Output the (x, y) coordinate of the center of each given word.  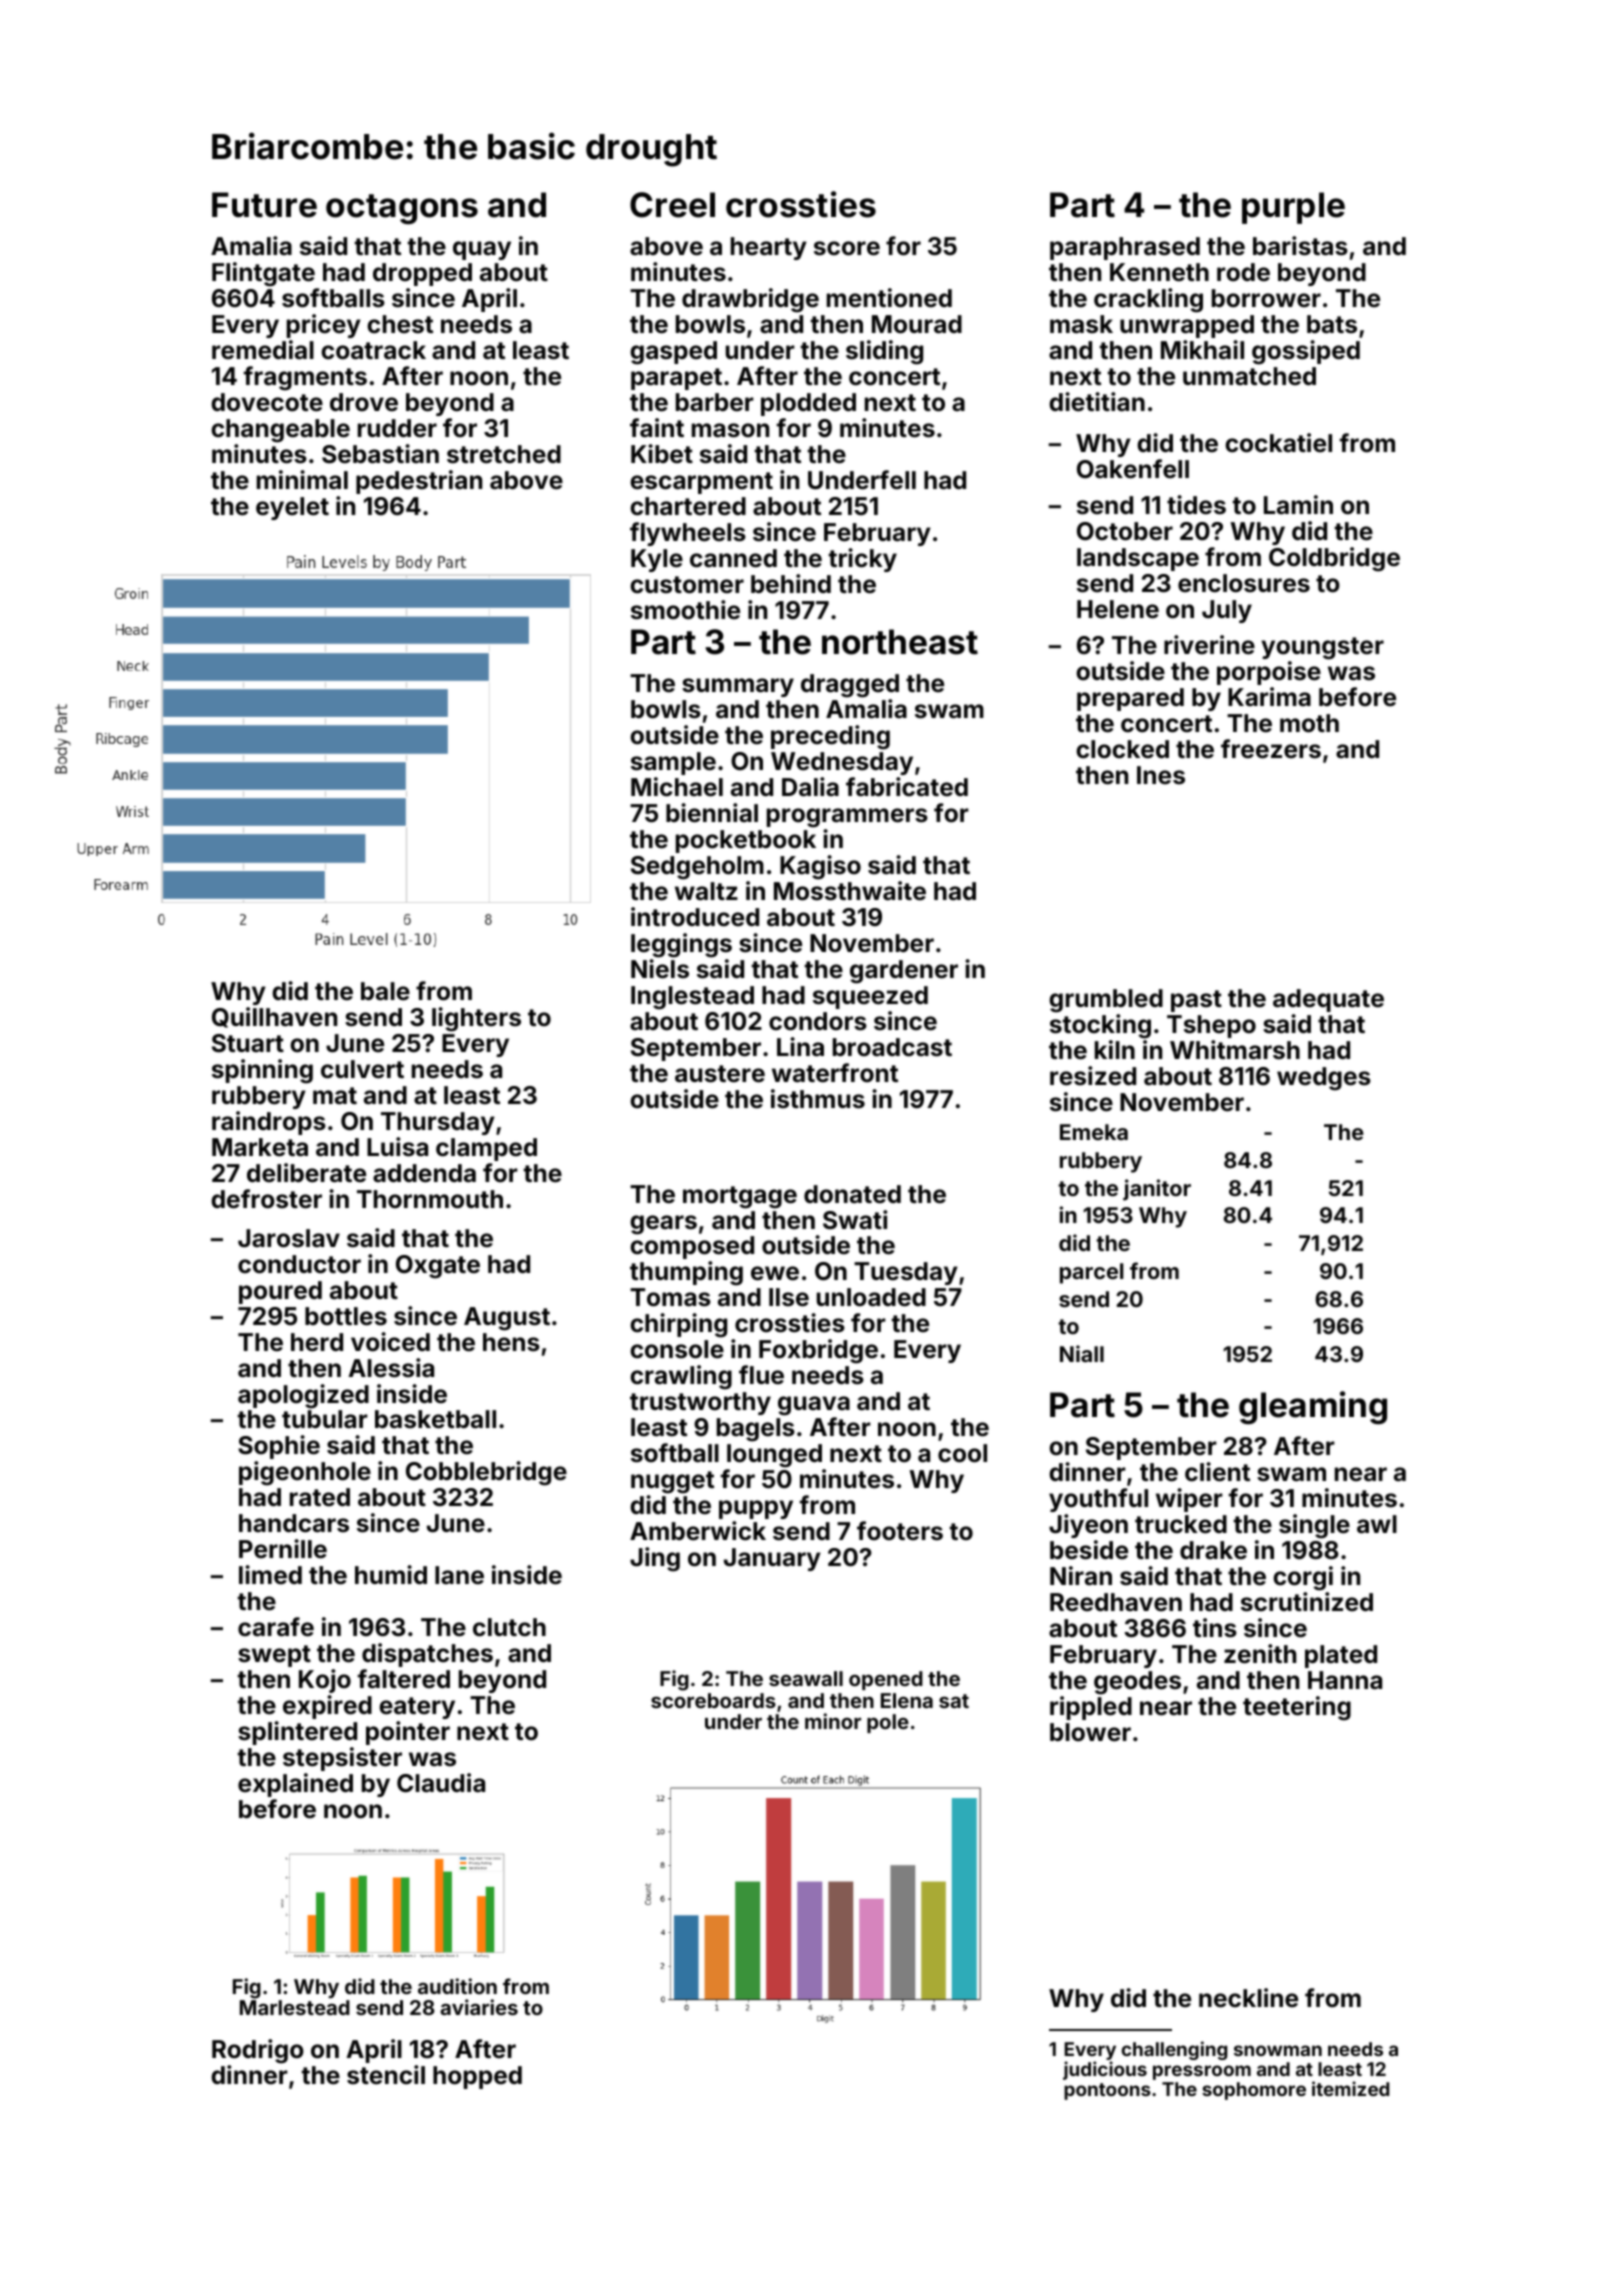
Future (264, 205)
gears (663, 1225)
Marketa (260, 1147)
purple (1293, 208)
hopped (477, 2077)
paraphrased (1125, 248)
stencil (386, 2075)
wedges (1324, 1079)
